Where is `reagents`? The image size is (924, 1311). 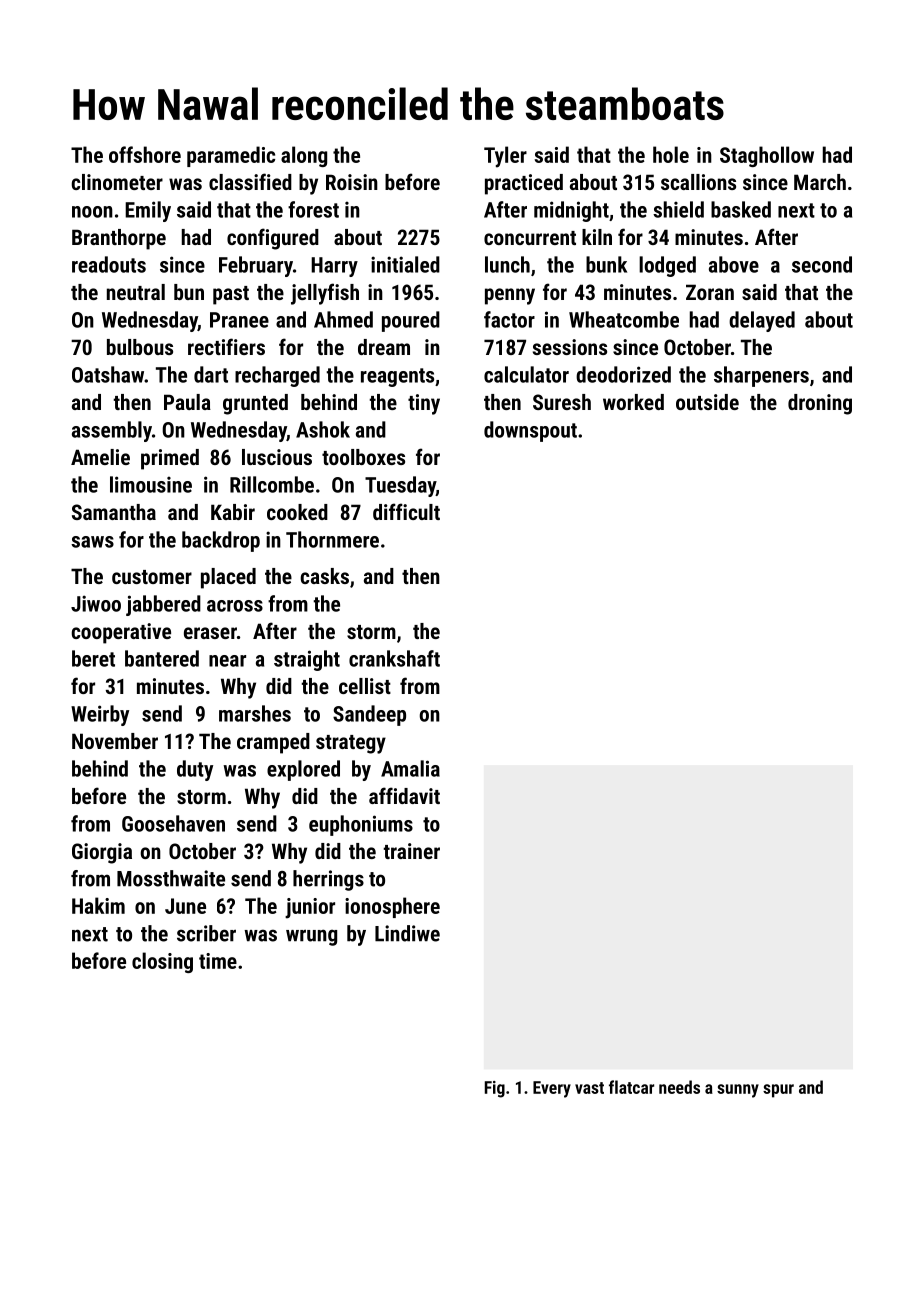
reagents is located at coordinates (397, 377).
